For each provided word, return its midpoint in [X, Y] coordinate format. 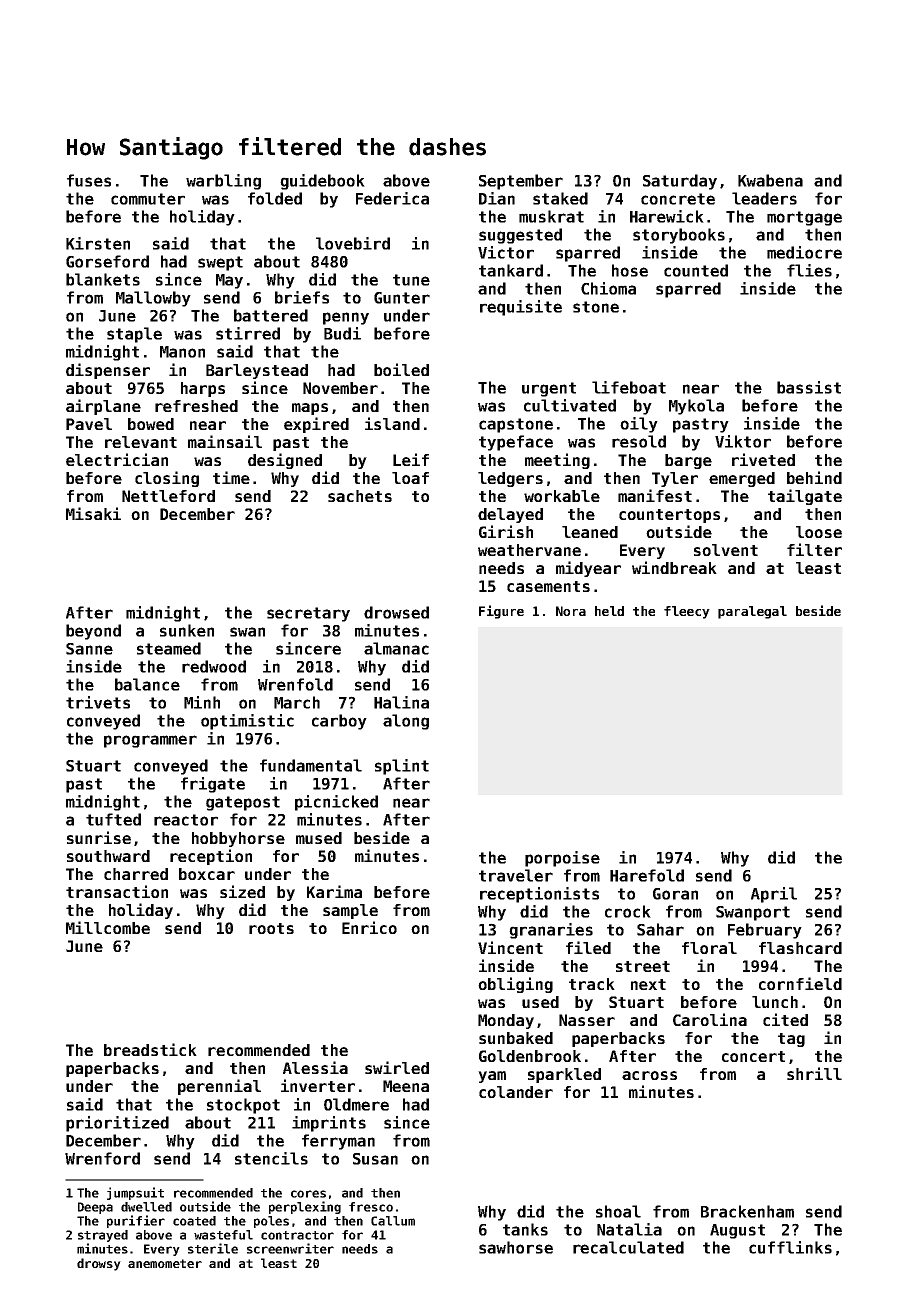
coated [194, 1221]
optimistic [247, 722]
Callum [393, 1221]
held [609, 611]
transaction [117, 891]
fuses [89, 180]
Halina [401, 702]
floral [709, 948]
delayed [510, 515]
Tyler [675, 479]
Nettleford [168, 496]
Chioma [608, 288]
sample [350, 911]
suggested [520, 236]
